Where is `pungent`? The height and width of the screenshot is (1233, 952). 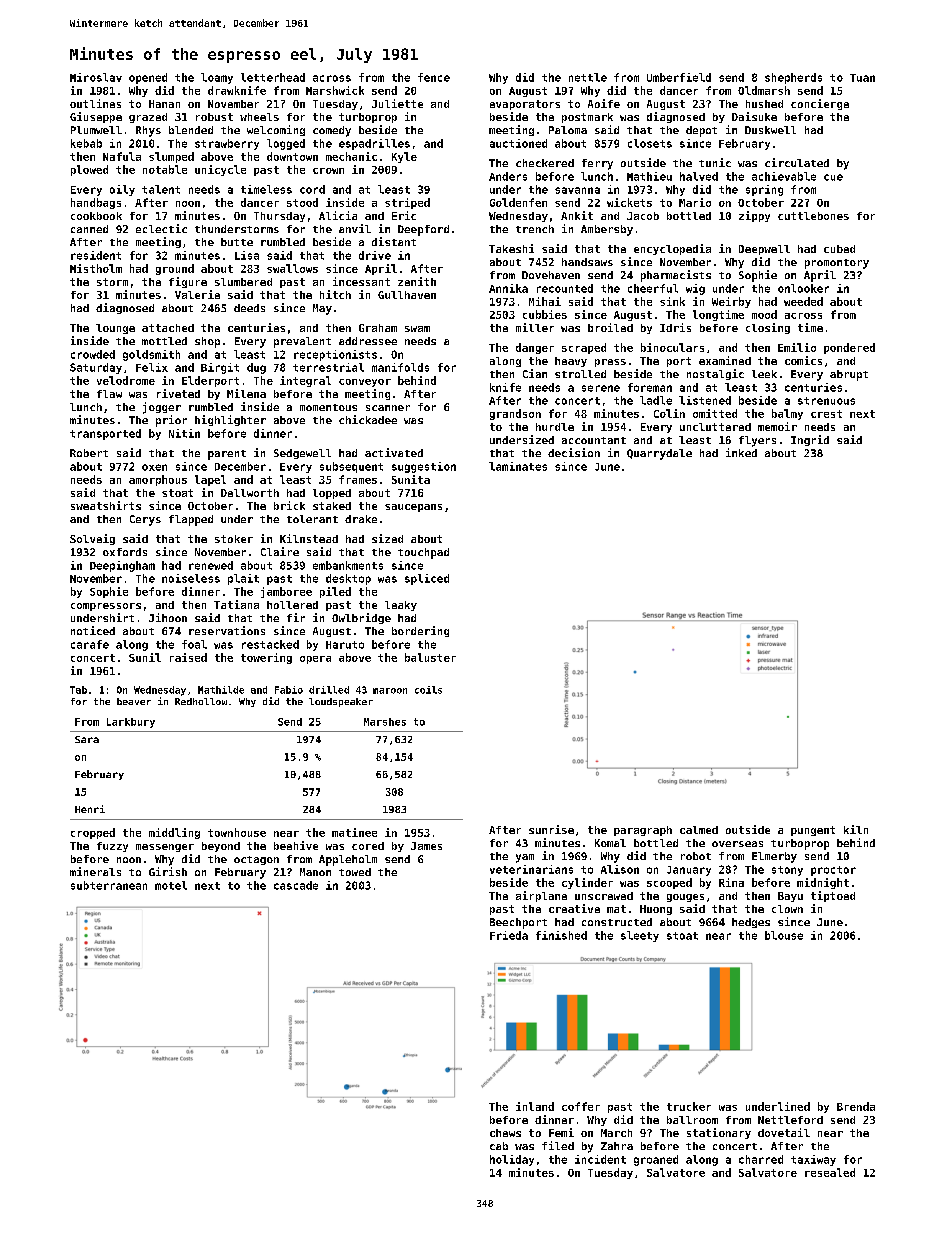
pungent is located at coordinates (813, 831).
